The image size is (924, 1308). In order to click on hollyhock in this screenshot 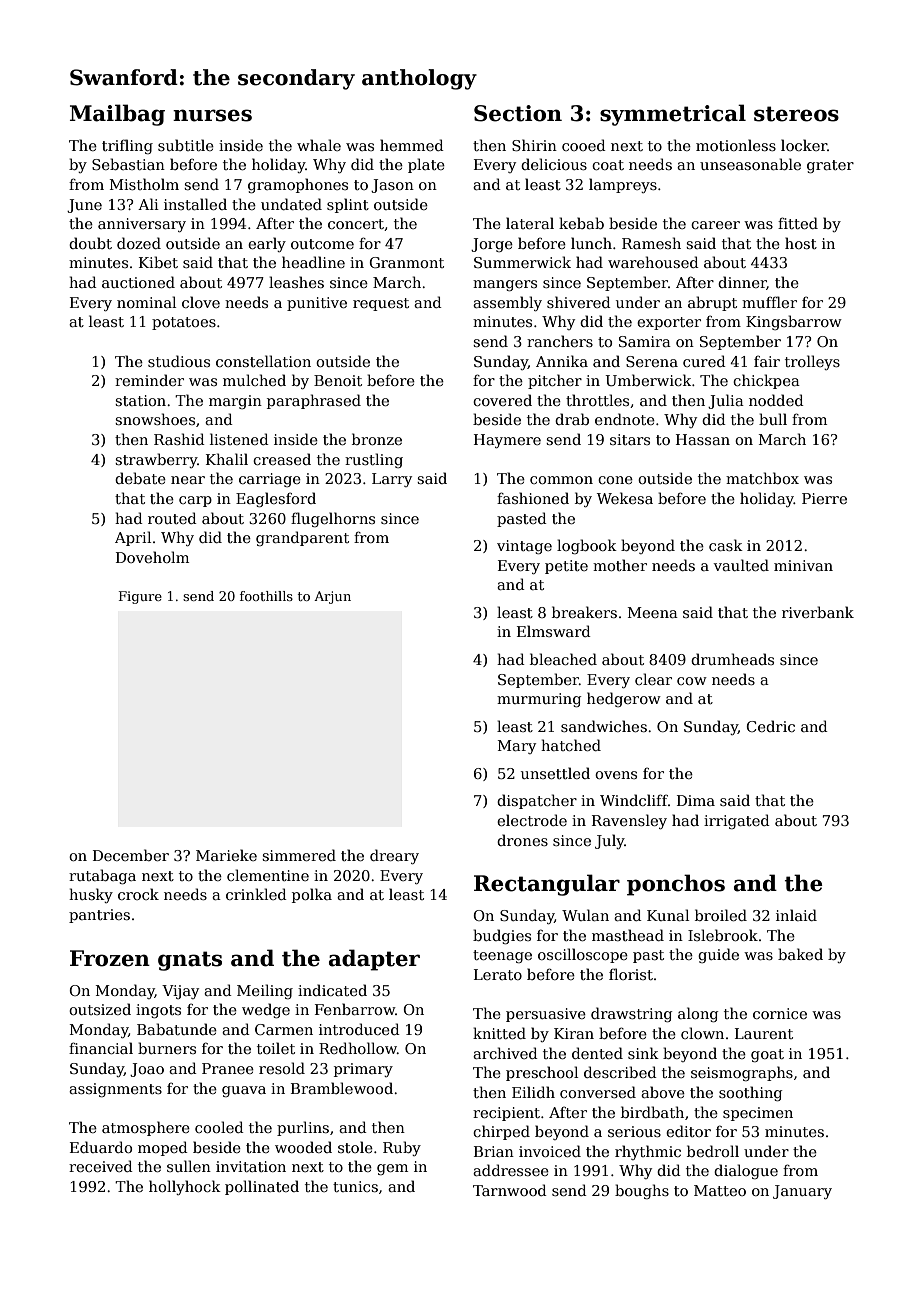, I will do `click(185, 1187)`.
